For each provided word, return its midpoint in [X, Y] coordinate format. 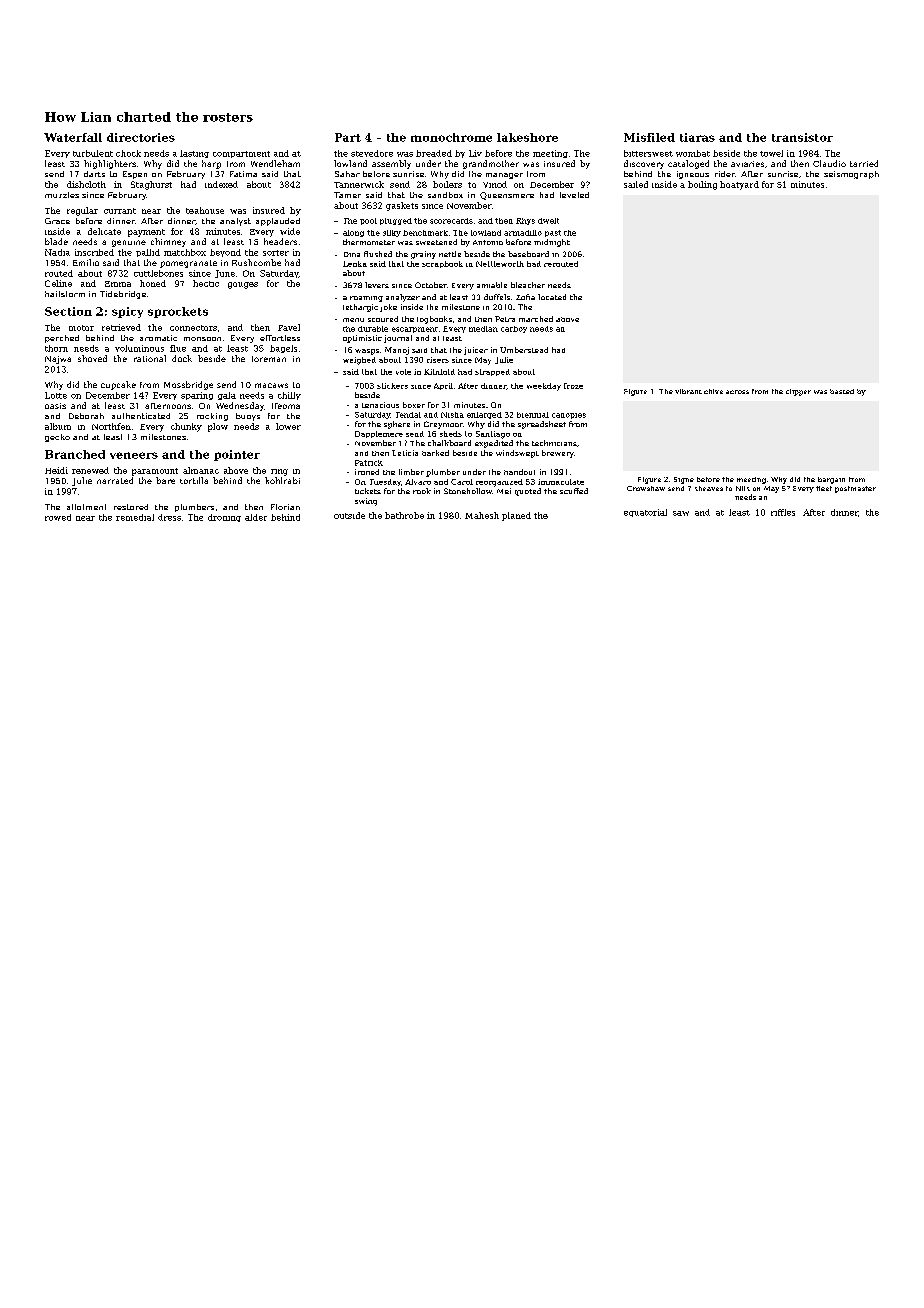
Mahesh [482, 515]
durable [373, 329]
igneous [693, 175]
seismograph [851, 175]
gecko [57, 438]
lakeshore [527, 137]
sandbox [445, 195]
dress [169, 517]
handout [519, 472]
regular [82, 211]
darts [94, 174]
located [552, 297]
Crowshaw [646, 488]
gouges [243, 285]
